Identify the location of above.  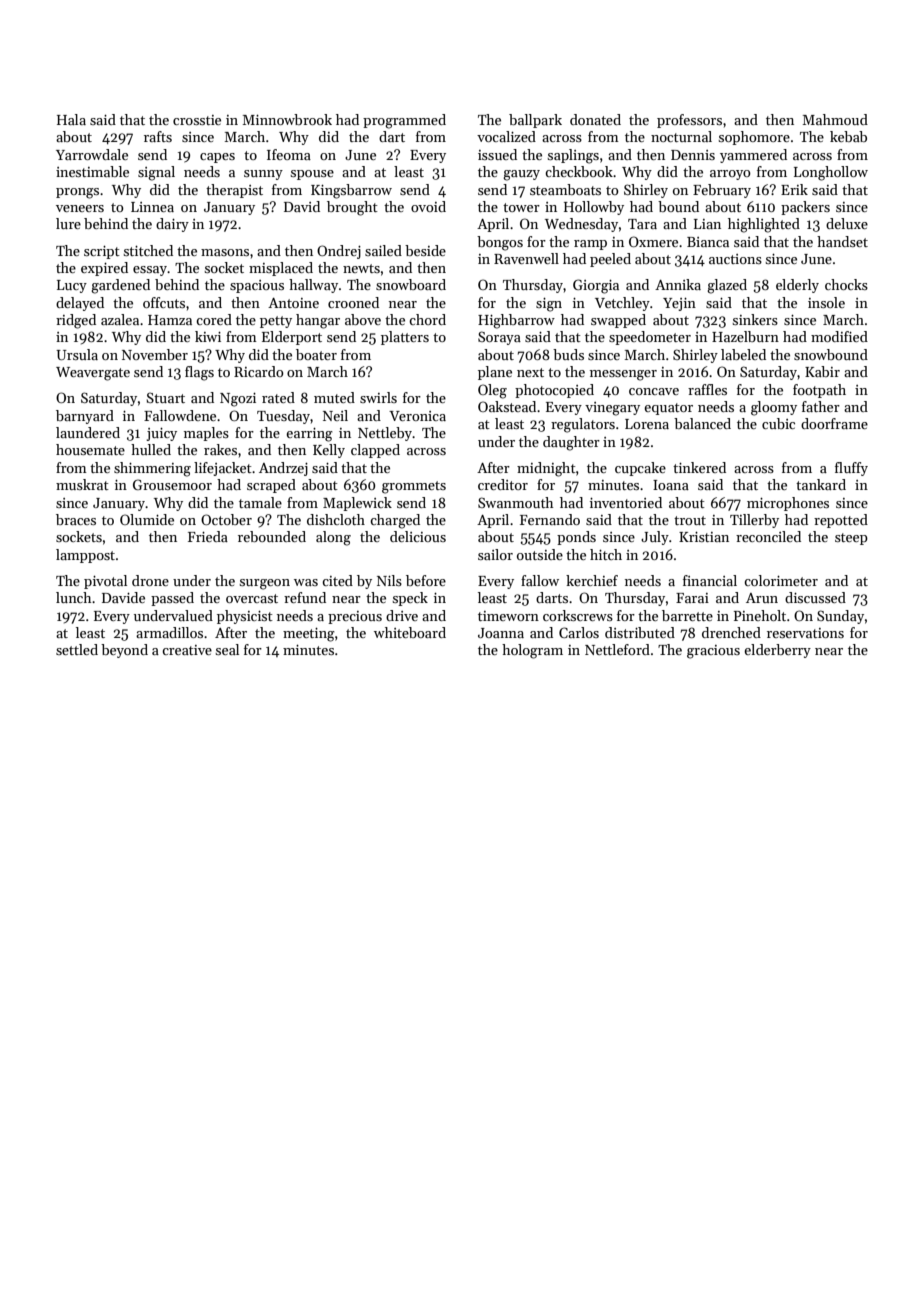
(363, 319).
